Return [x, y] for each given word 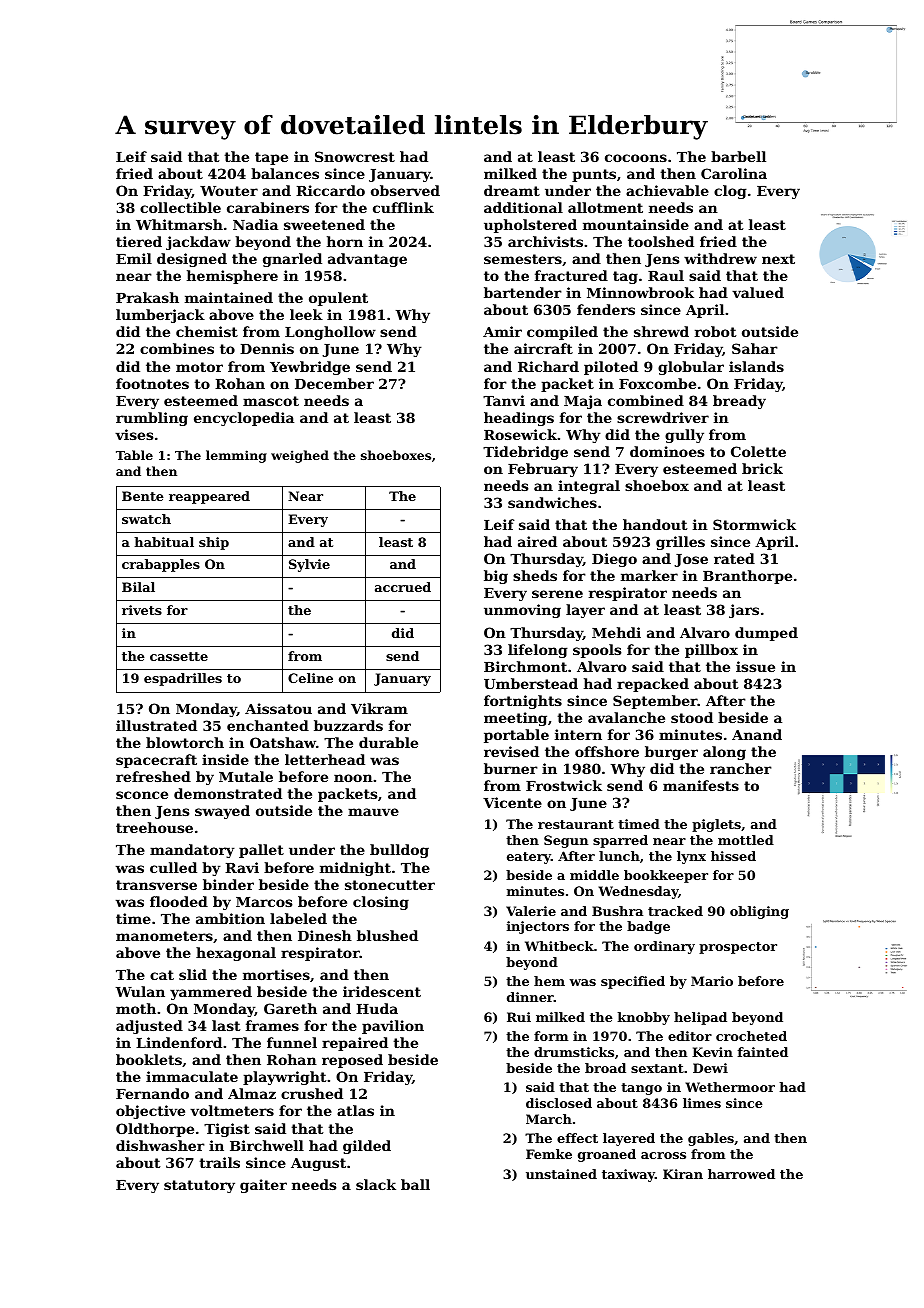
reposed [352, 1061]
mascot [271, 401]
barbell [738, 156]
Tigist [227, 1130]
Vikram [379, 708]
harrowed [741, 1174]
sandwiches [552, 502]
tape [271, 158]
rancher [741, 768]
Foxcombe [657, 383]
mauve [373, 812]
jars [744, 611]
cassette [179, 656]
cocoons [636, 158]
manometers [164, 936]
